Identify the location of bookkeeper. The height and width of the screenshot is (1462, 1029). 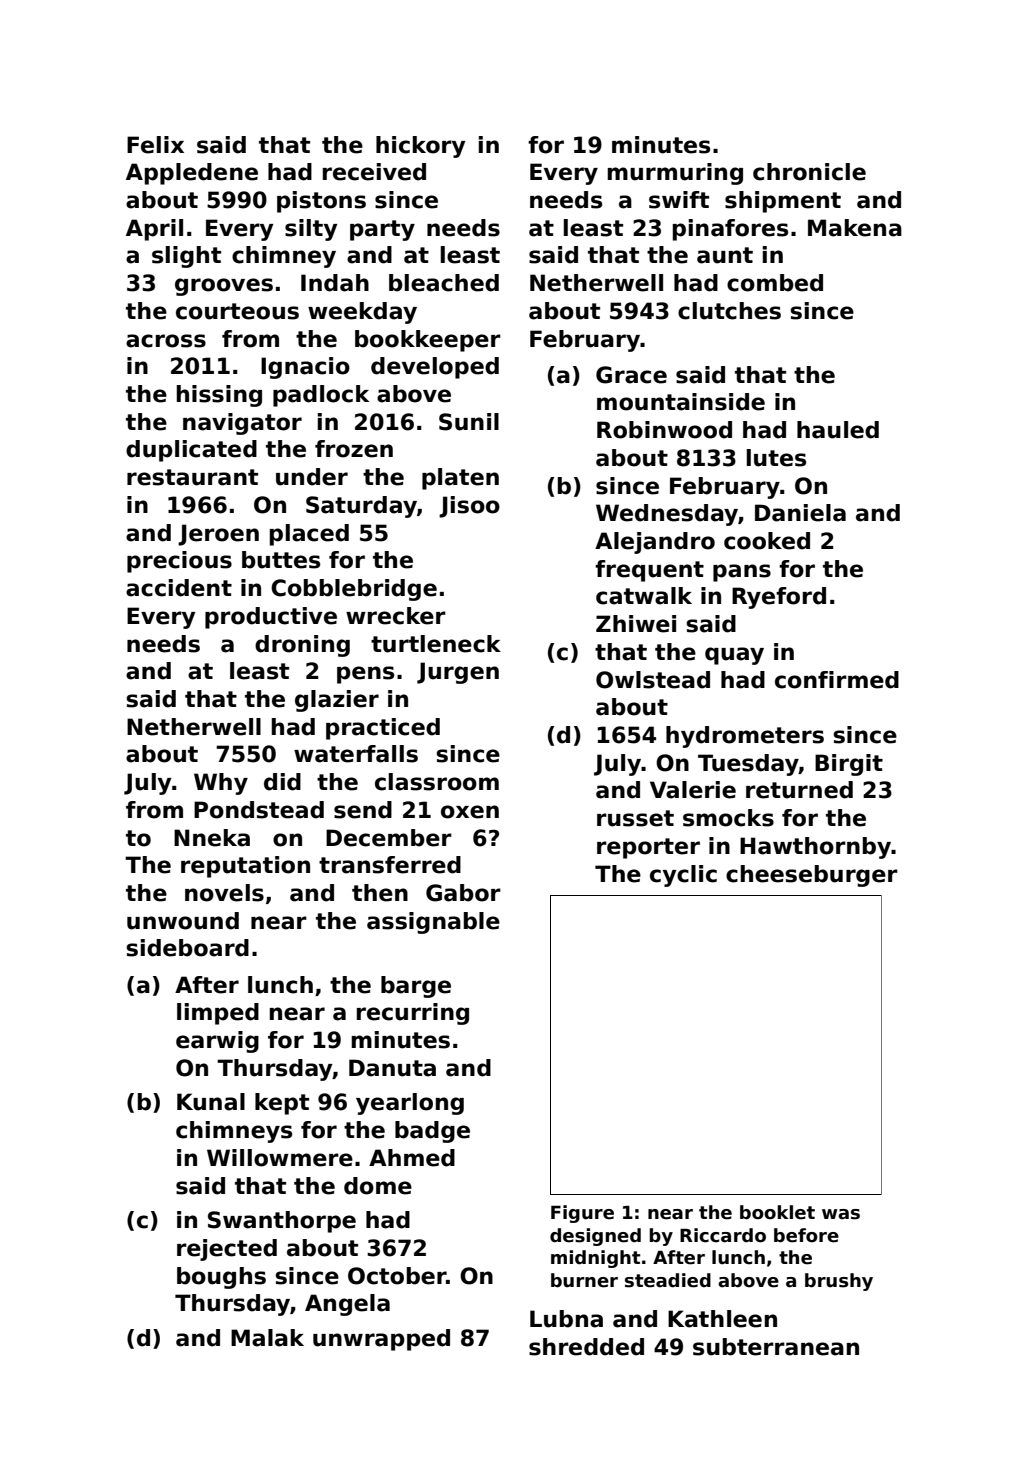
(428, 341).
